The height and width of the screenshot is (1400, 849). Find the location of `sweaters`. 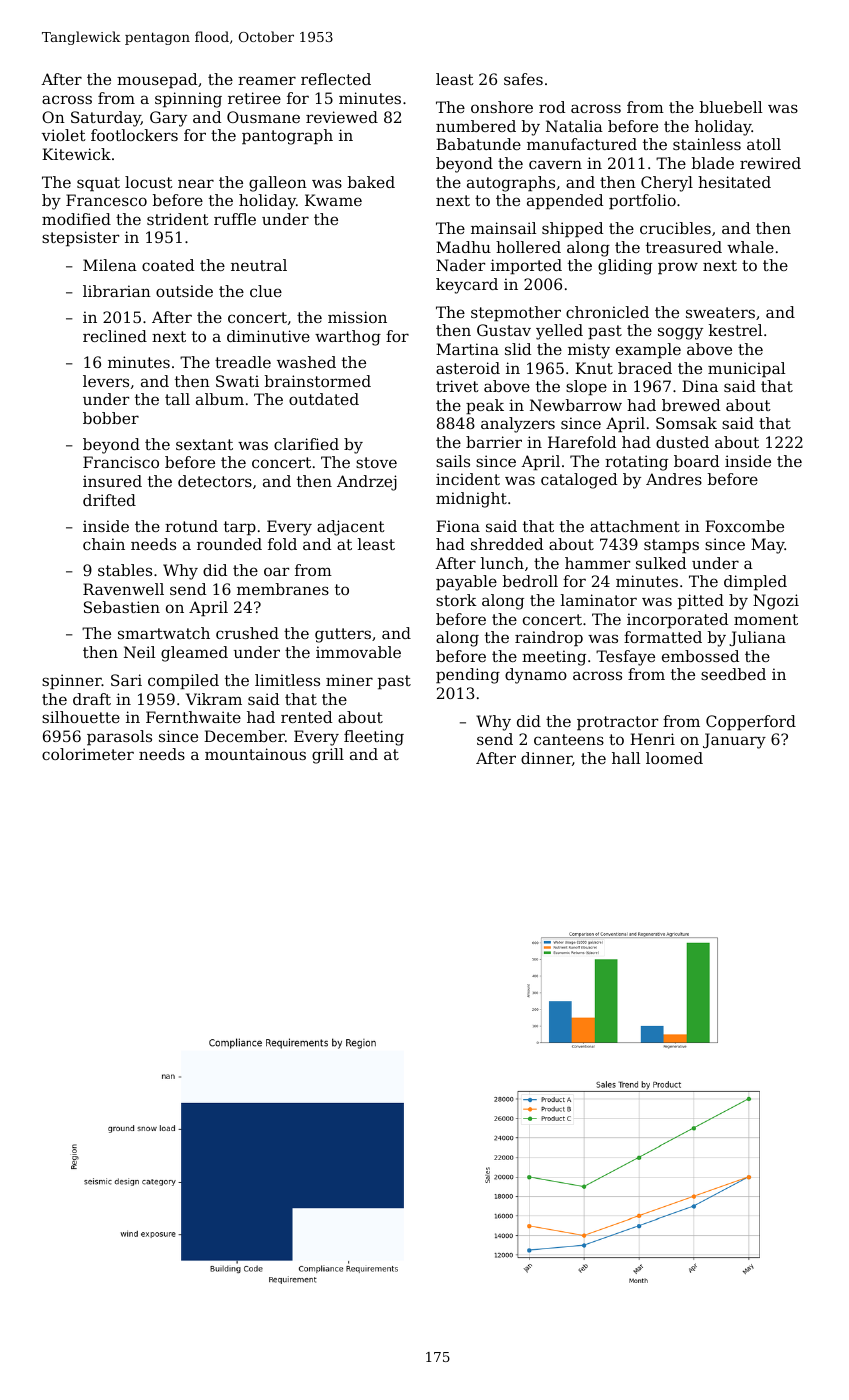

sweaters is located at coordinates (720, 312).
